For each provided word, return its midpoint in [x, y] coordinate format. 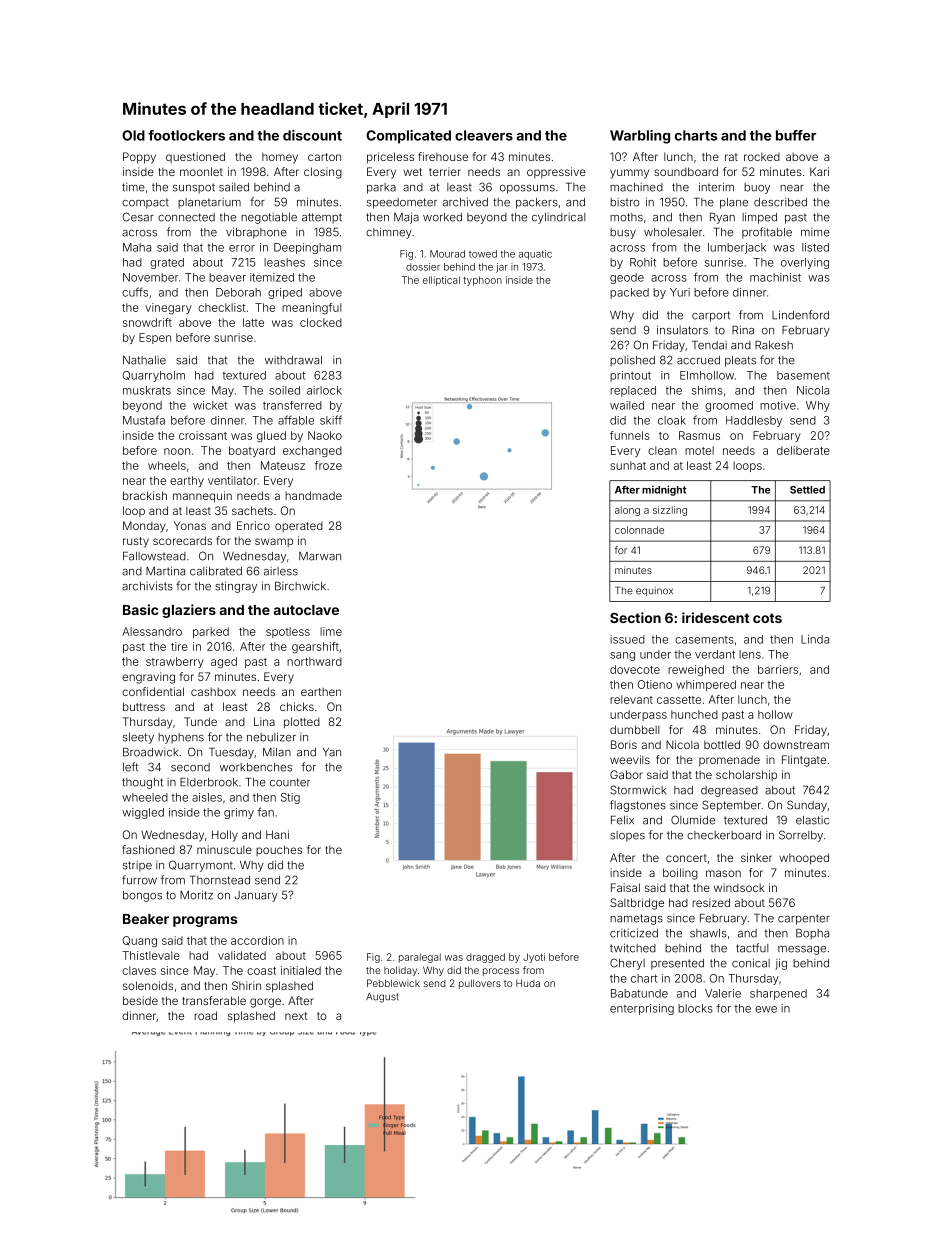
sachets [252, 510]
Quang [140, 941]
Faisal [625, 887]
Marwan [320, 556]
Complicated [408, 137]
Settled [807, 490]
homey [280, 158]
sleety [138, 738]
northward [314, 661]
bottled [722, 744]
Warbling [640, 137]
